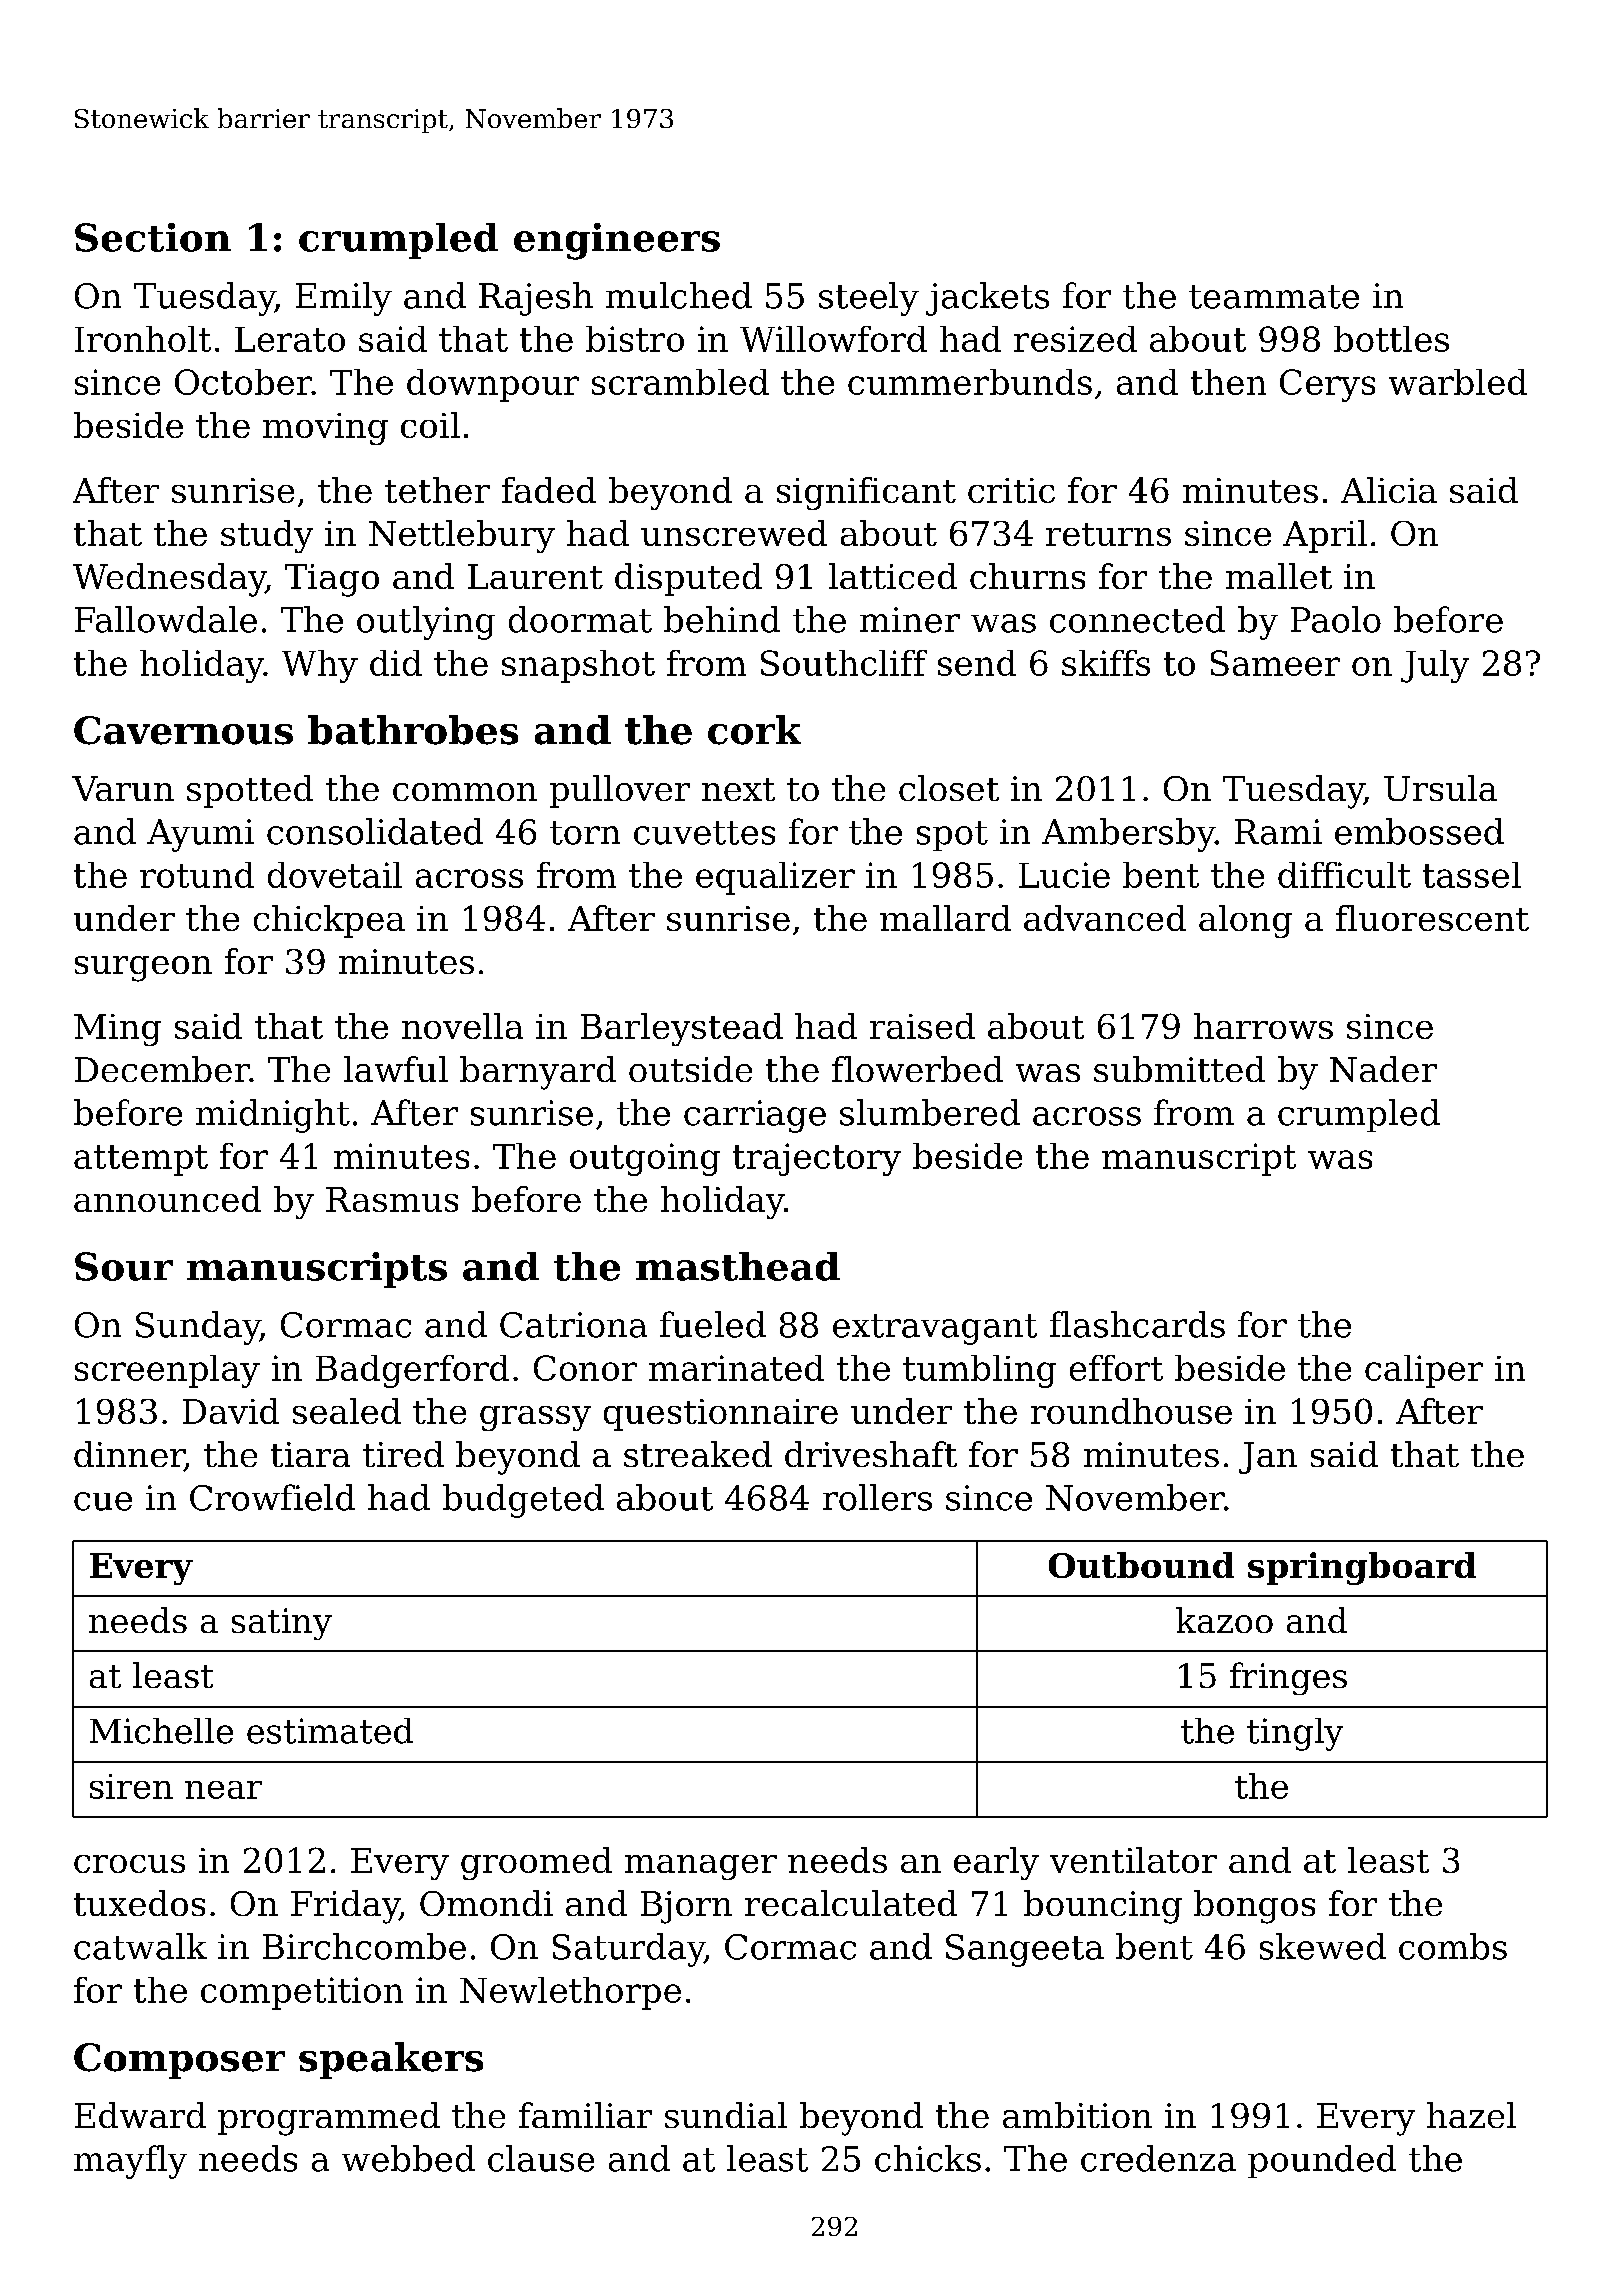  What do you see at coordinates (364, 1946) in the screenshot?
I see `Birchcombe` at bounding box center [364, 1946].
